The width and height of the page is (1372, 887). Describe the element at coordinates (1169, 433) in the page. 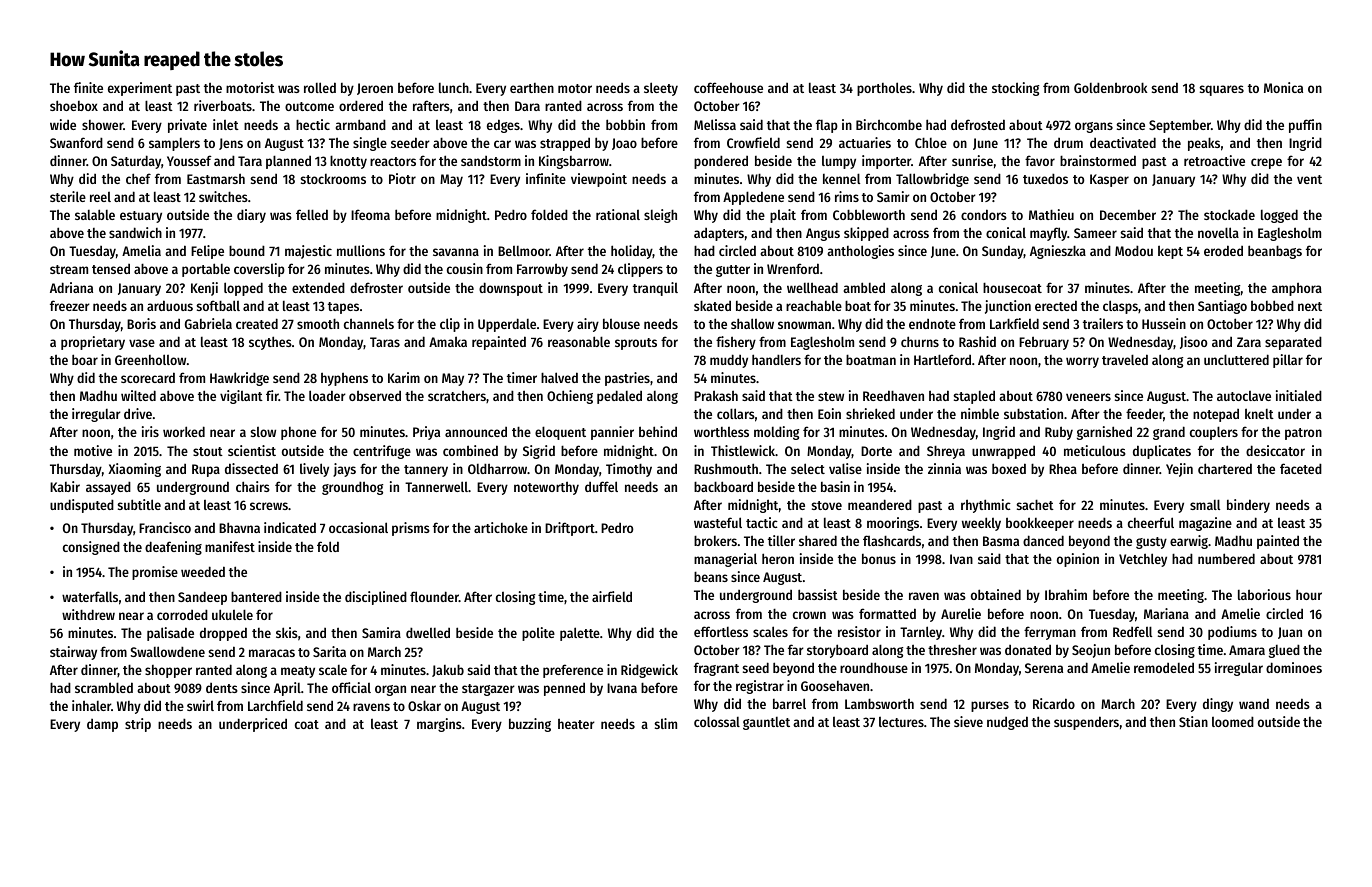

I see `grand` at that location.
